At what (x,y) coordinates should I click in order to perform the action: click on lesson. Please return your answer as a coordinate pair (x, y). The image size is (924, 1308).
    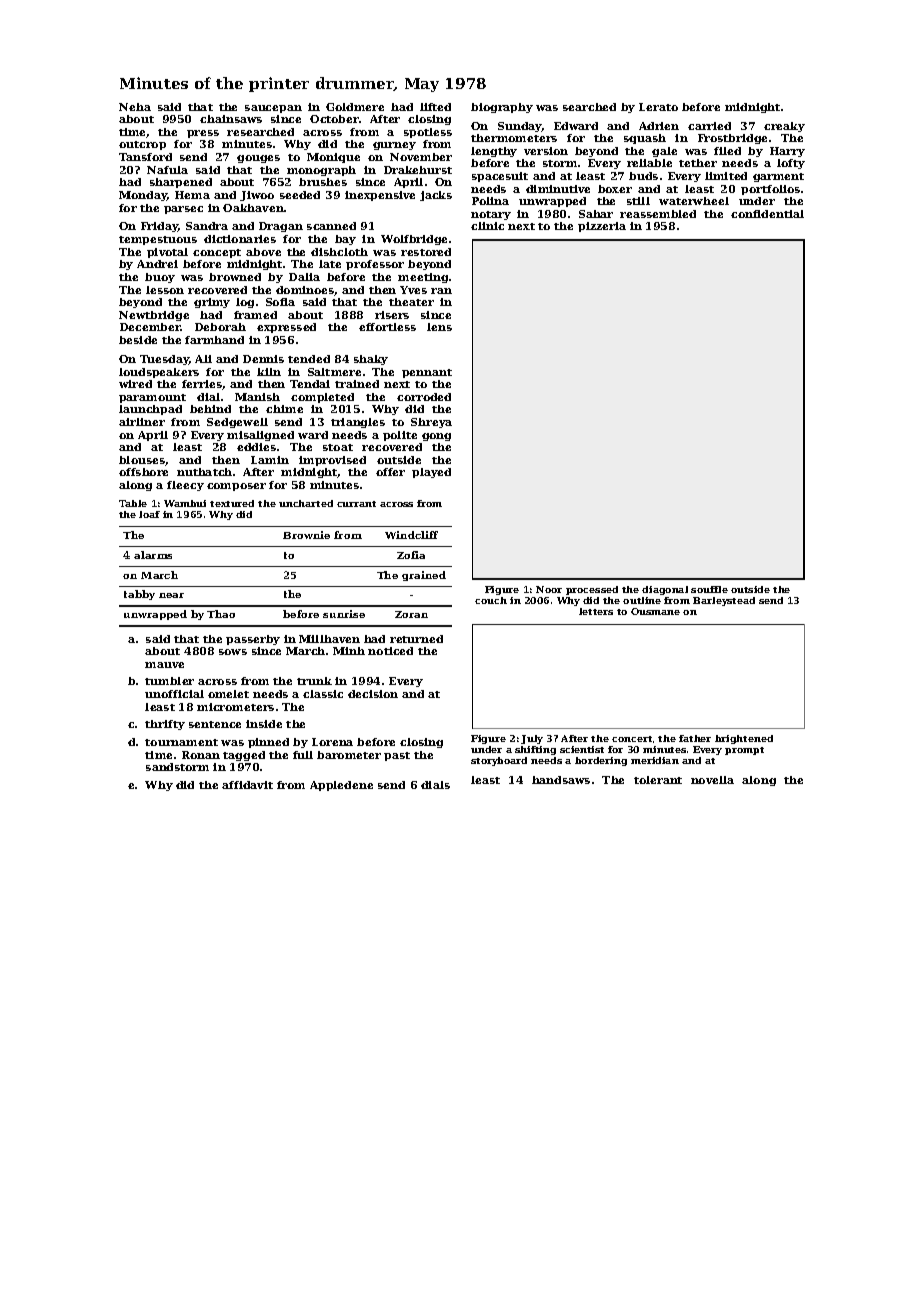
    Looking at the image, I should click on (165, 290).
